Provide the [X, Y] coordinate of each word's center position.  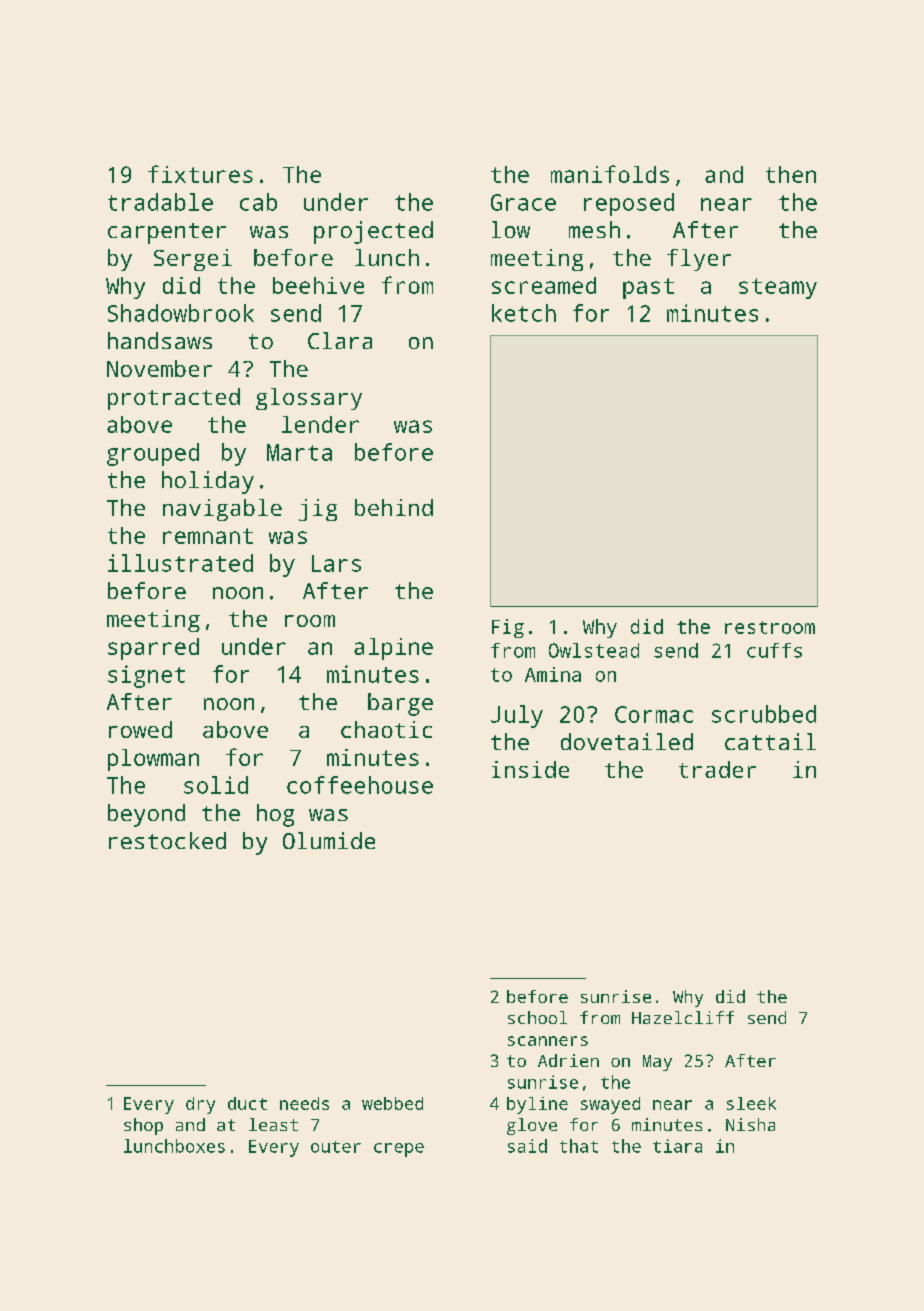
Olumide [329, 840]
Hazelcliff [683, 1017]
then [791, 174]
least [273, 1124]
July [517, 716]
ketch [524, 313]
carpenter [167, 233]
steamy [778, 288]
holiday [208, 482]
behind [394, 507]
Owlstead [594, 650]
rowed [140, 729]
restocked [167, 840]
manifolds [610, 174]
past [648, 288]
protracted [174, 399]
